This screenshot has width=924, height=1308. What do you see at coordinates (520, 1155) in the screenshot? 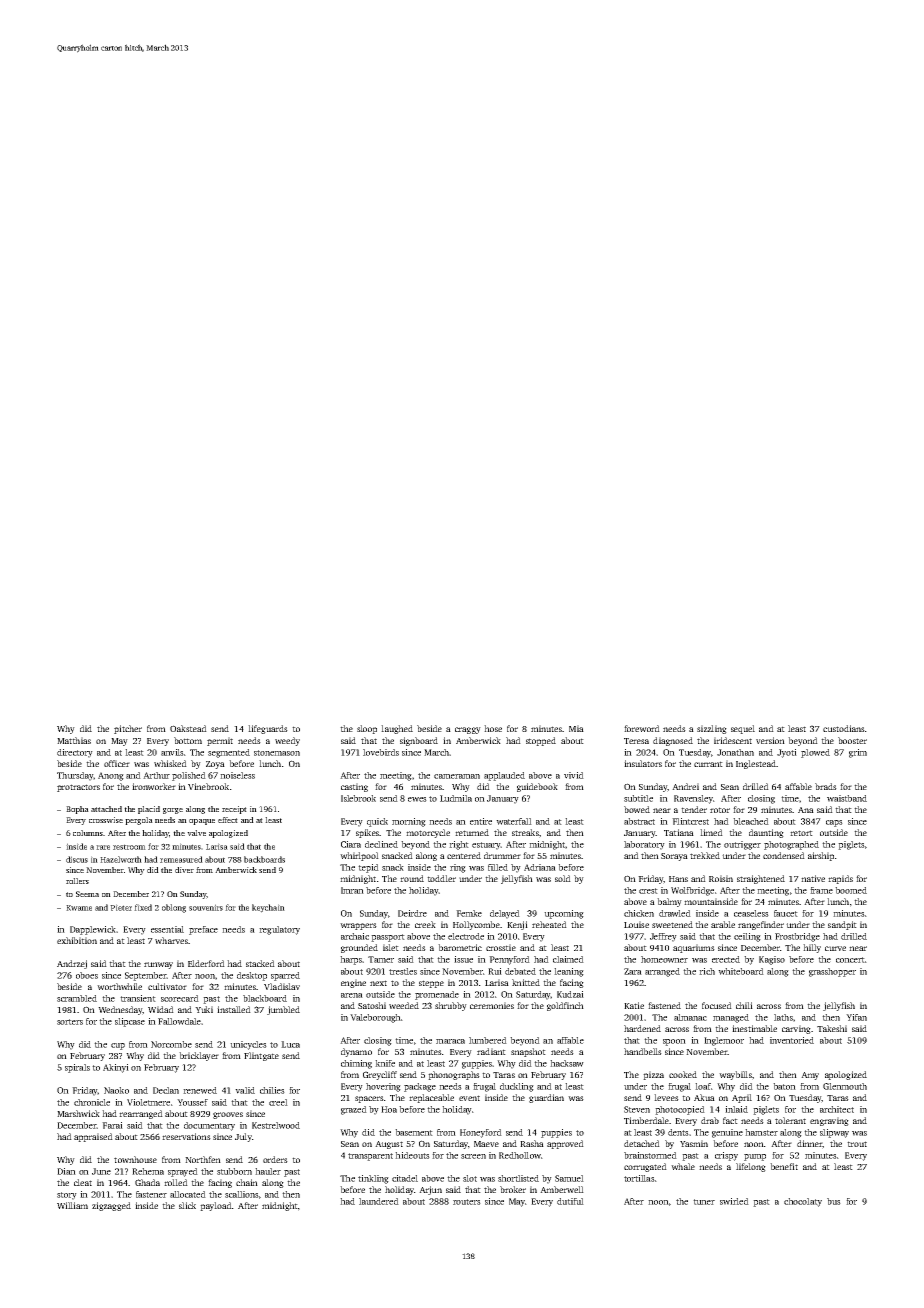
I see `Redhollow` at bounding box center [520, 1155].
